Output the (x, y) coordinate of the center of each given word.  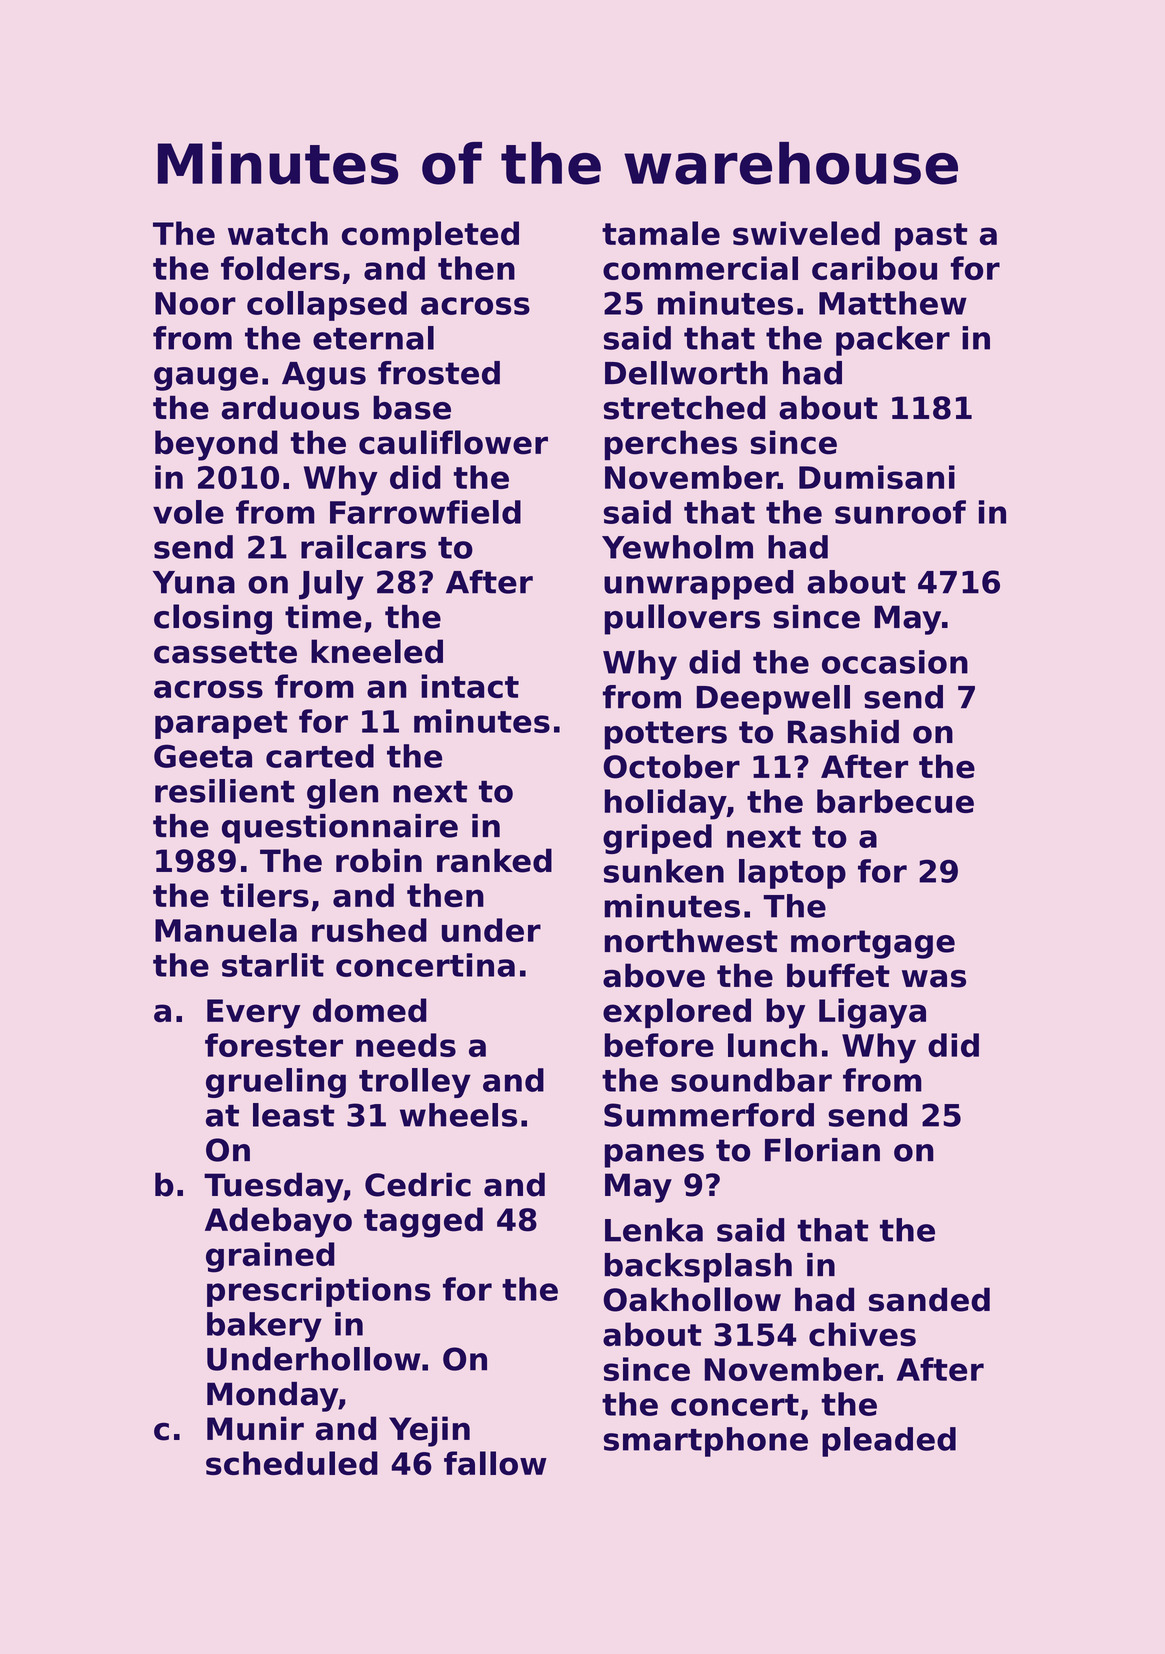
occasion (895, 662)
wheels (458, 1115)
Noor (195, 303)
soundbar (751, 1080)
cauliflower (453, 442)
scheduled (292, 1463)
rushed (369, 930)
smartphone (706, 1442)
